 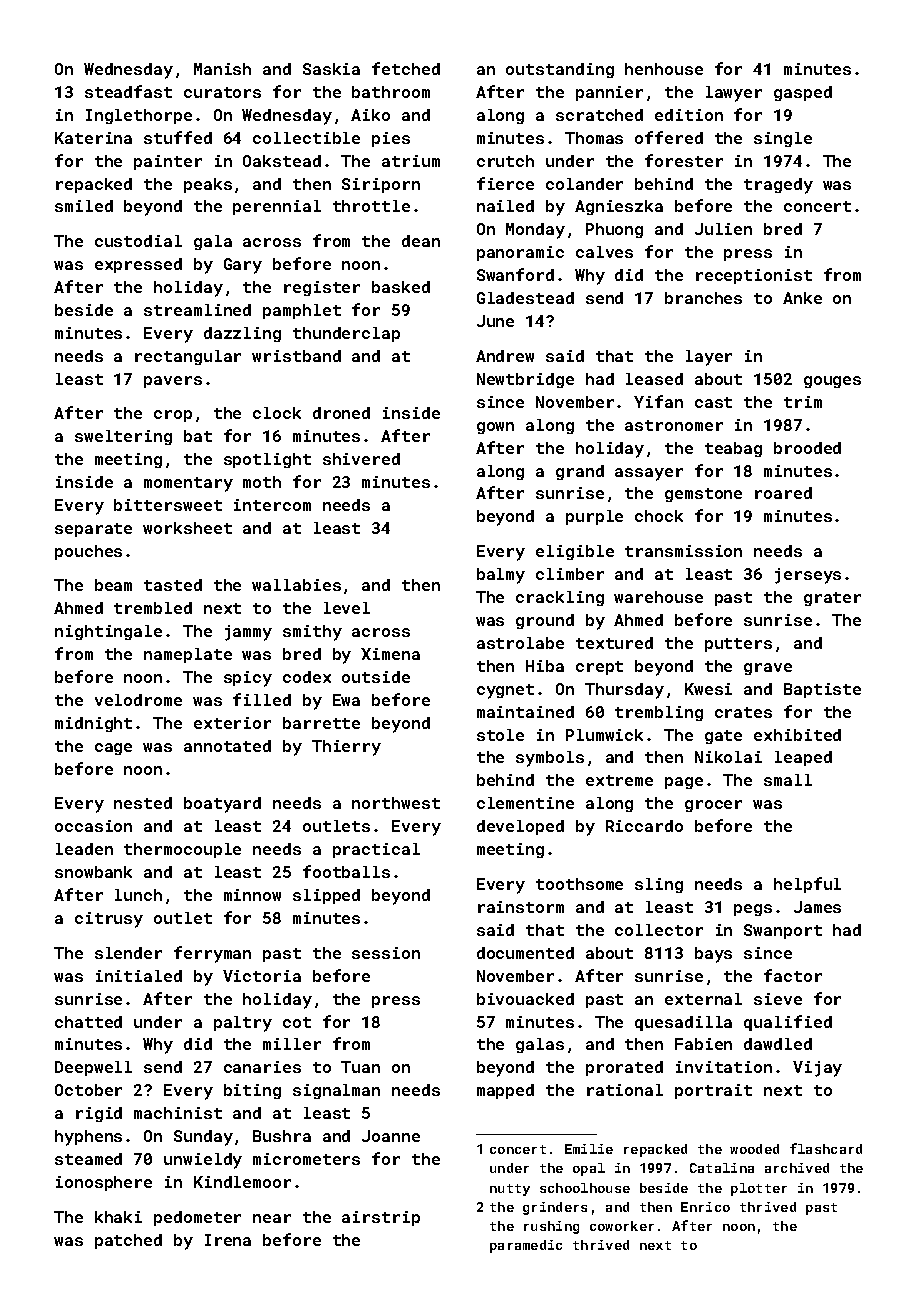 I want to click on tasted, so click(x=173, y=585).
